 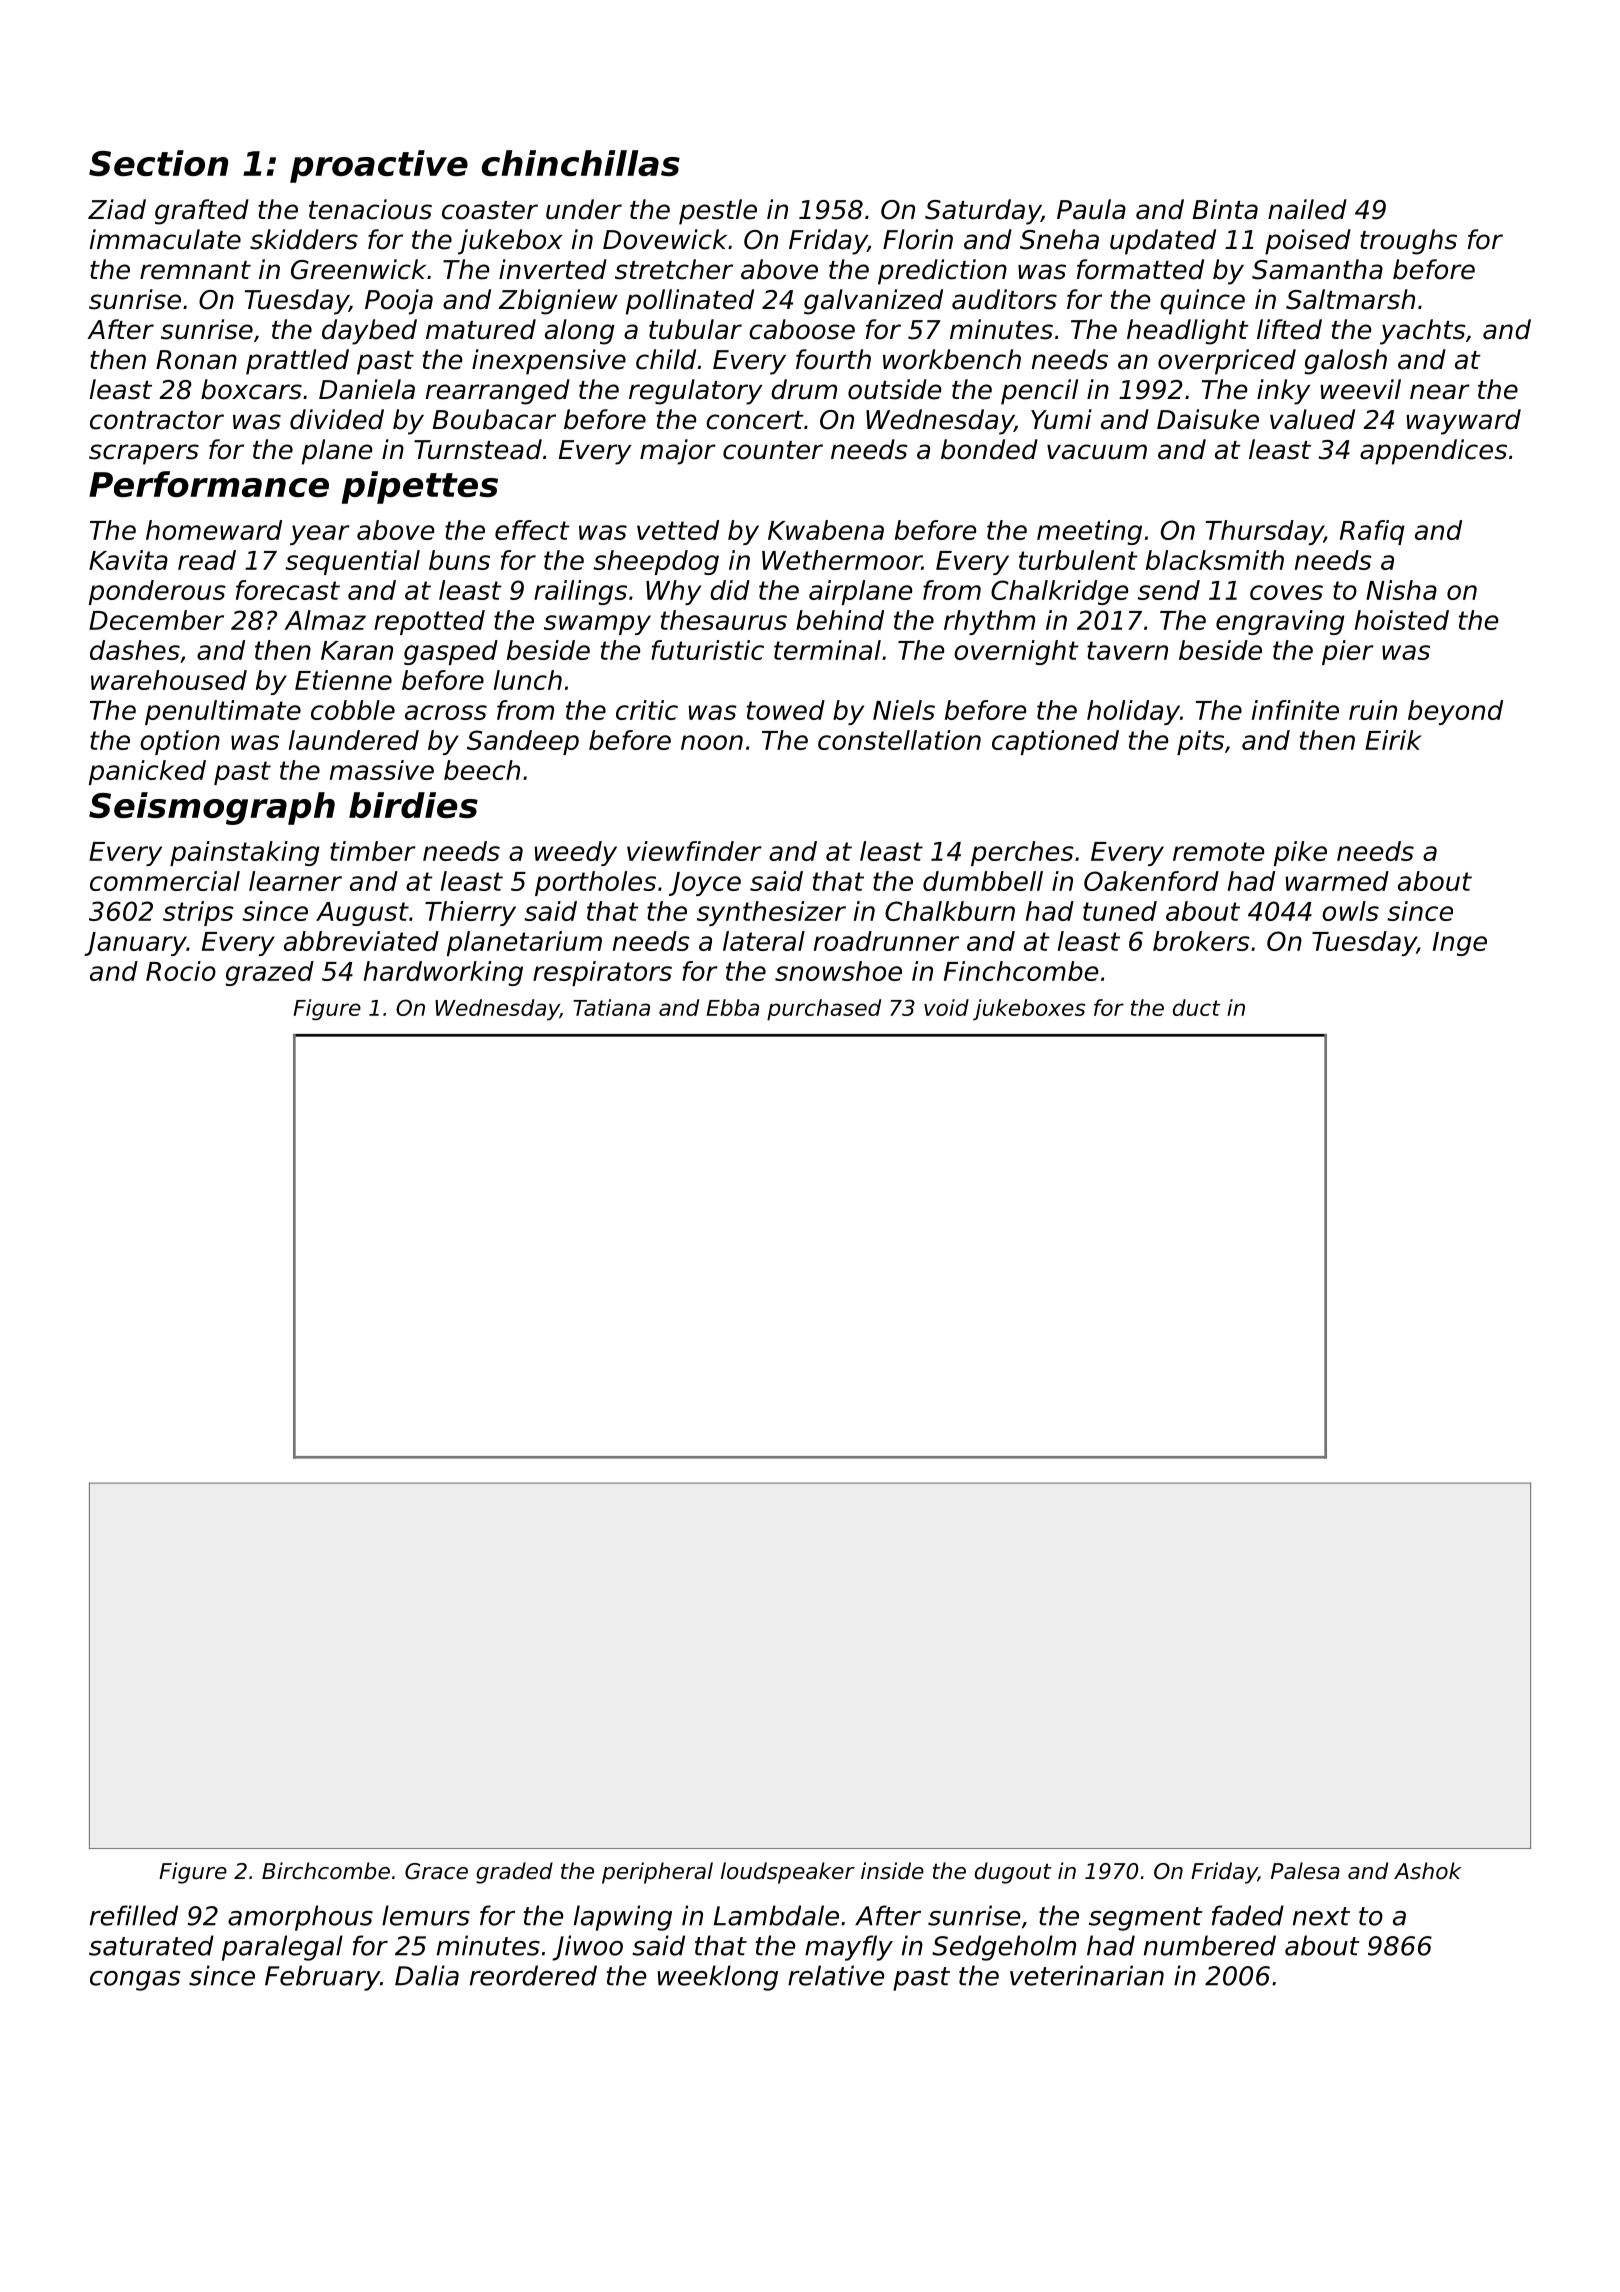 What do you see at coordinates (1013, 1873) in the page?
I see `dugout` at bounding box center [1013, 1873].
